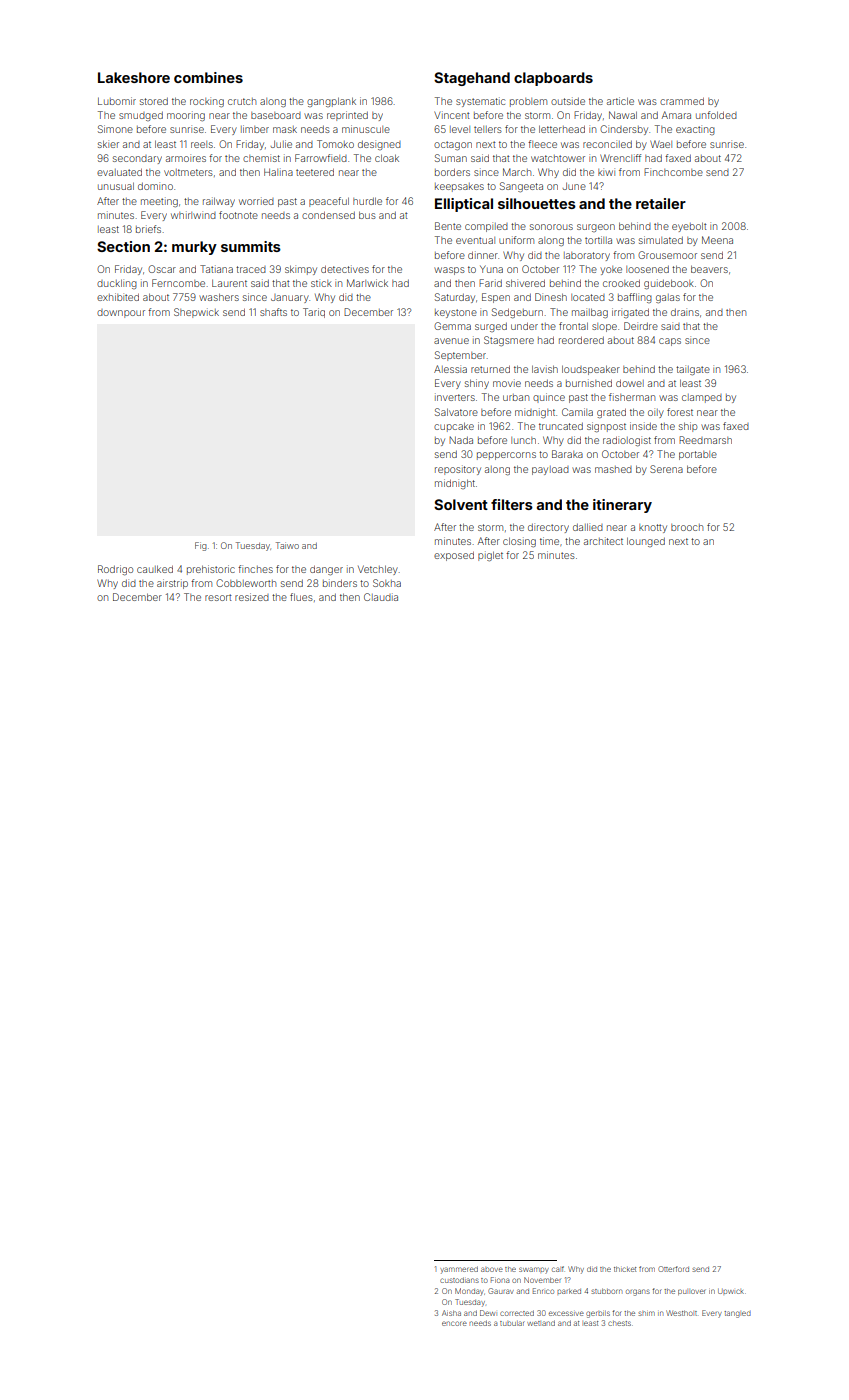 This screenshot has height=1400, width=849. Describe the element at coordinates (301, 597) in the screenshot. I see `flues` at that location.
